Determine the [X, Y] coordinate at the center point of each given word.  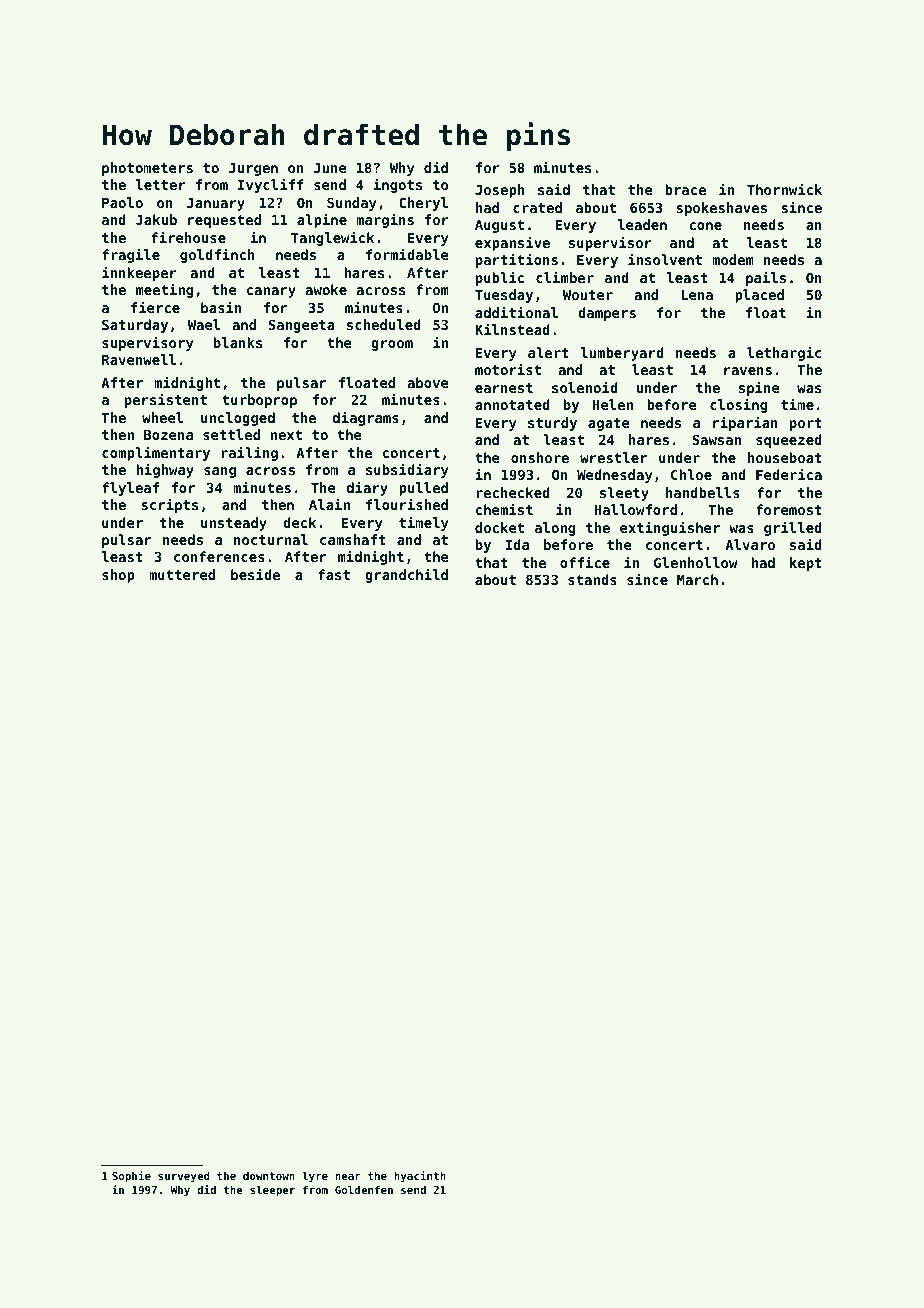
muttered [182, 574]
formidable [407, 254]
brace [685, 189]
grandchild [406, 575]
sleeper [272, 1191]
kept [806, 564]
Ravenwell [139, 359]
